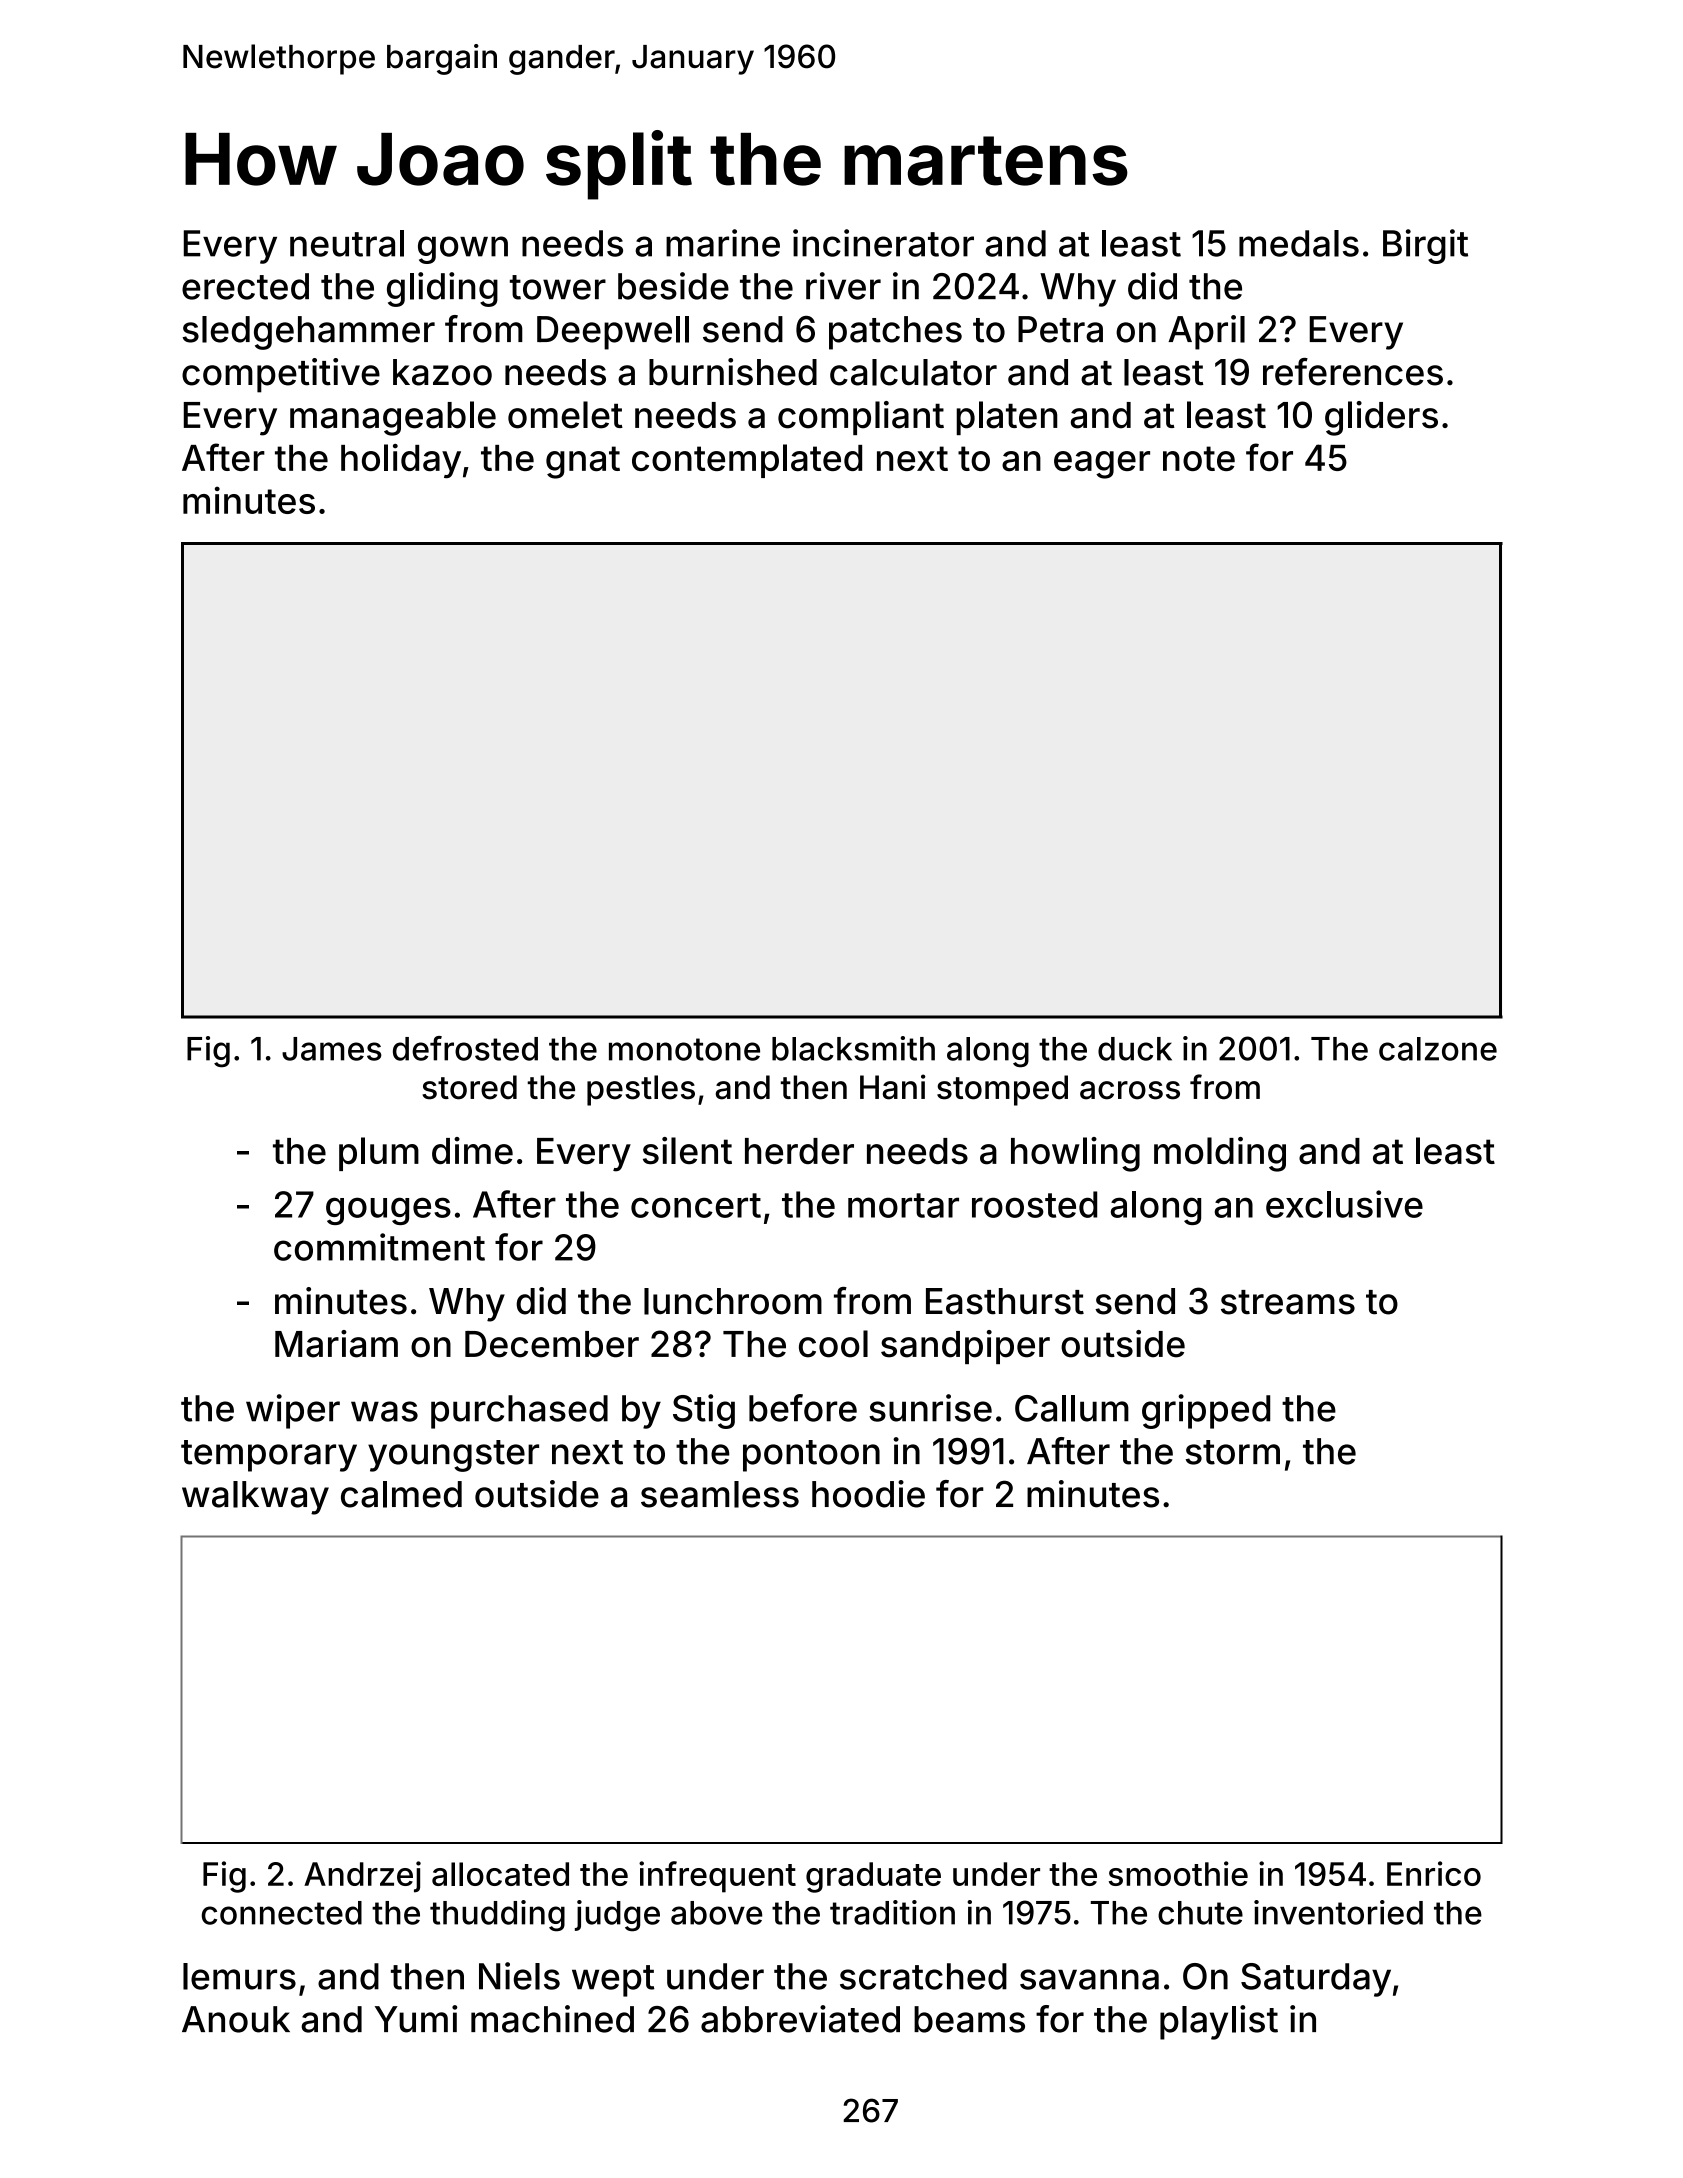  I want to click on hoodie, so click(868, 1494).
